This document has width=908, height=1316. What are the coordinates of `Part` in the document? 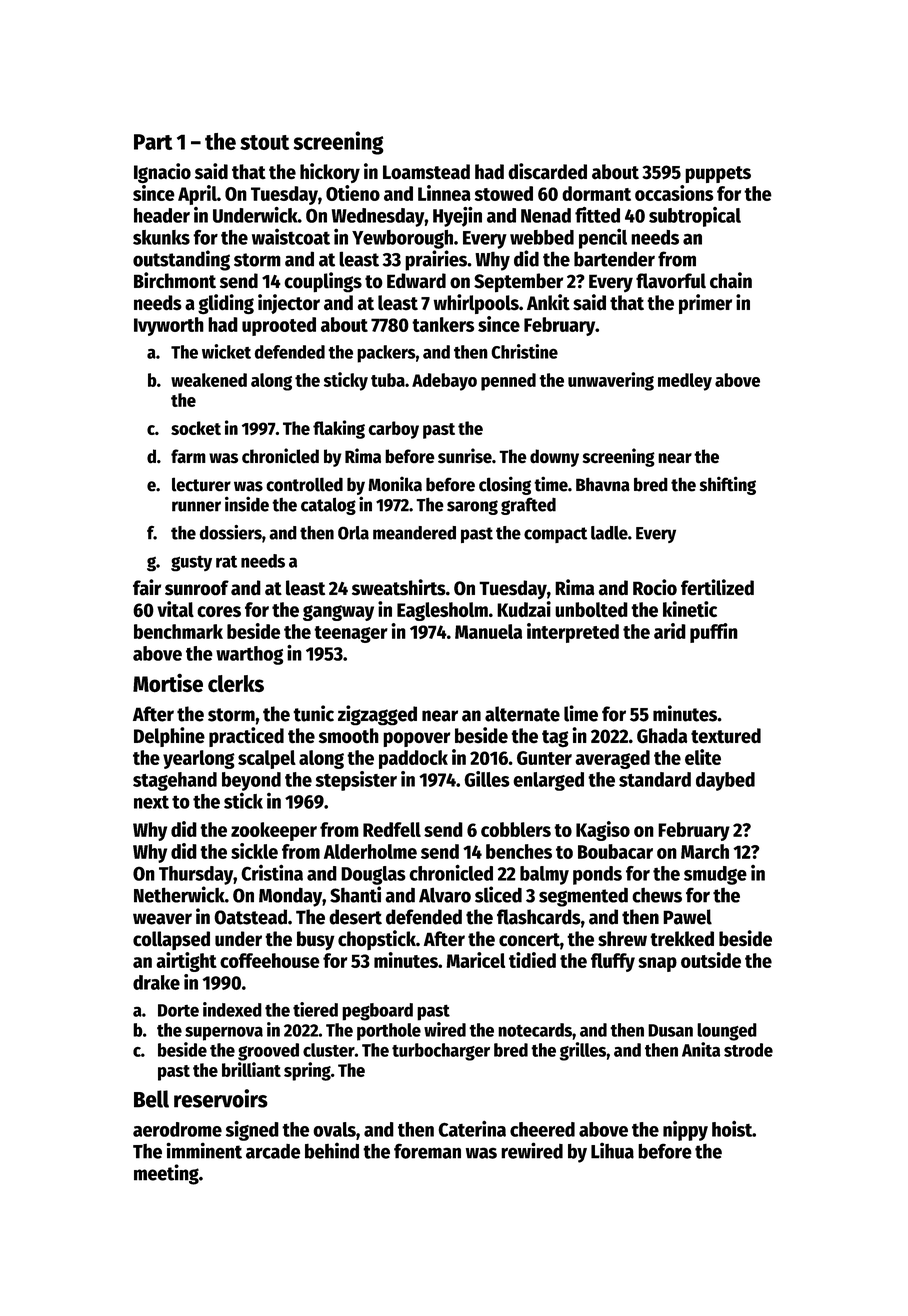 It's located at (153, 142).
